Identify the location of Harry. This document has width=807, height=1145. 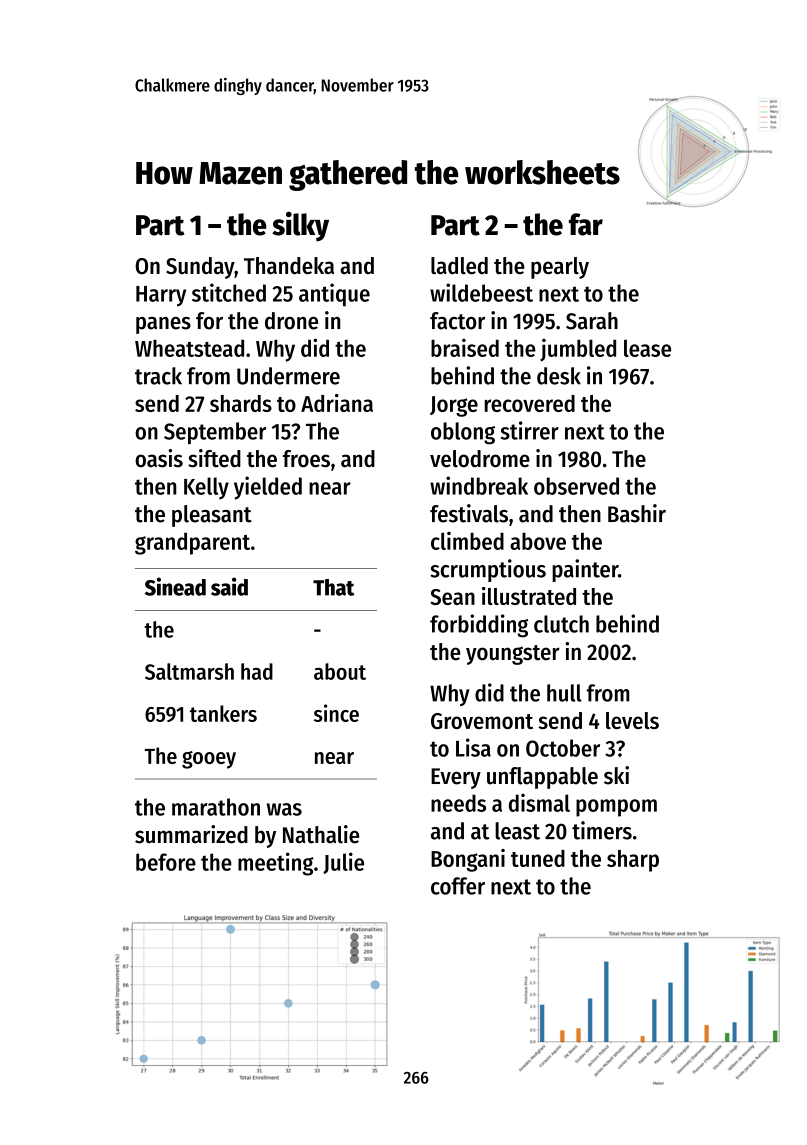
(161, 296).
